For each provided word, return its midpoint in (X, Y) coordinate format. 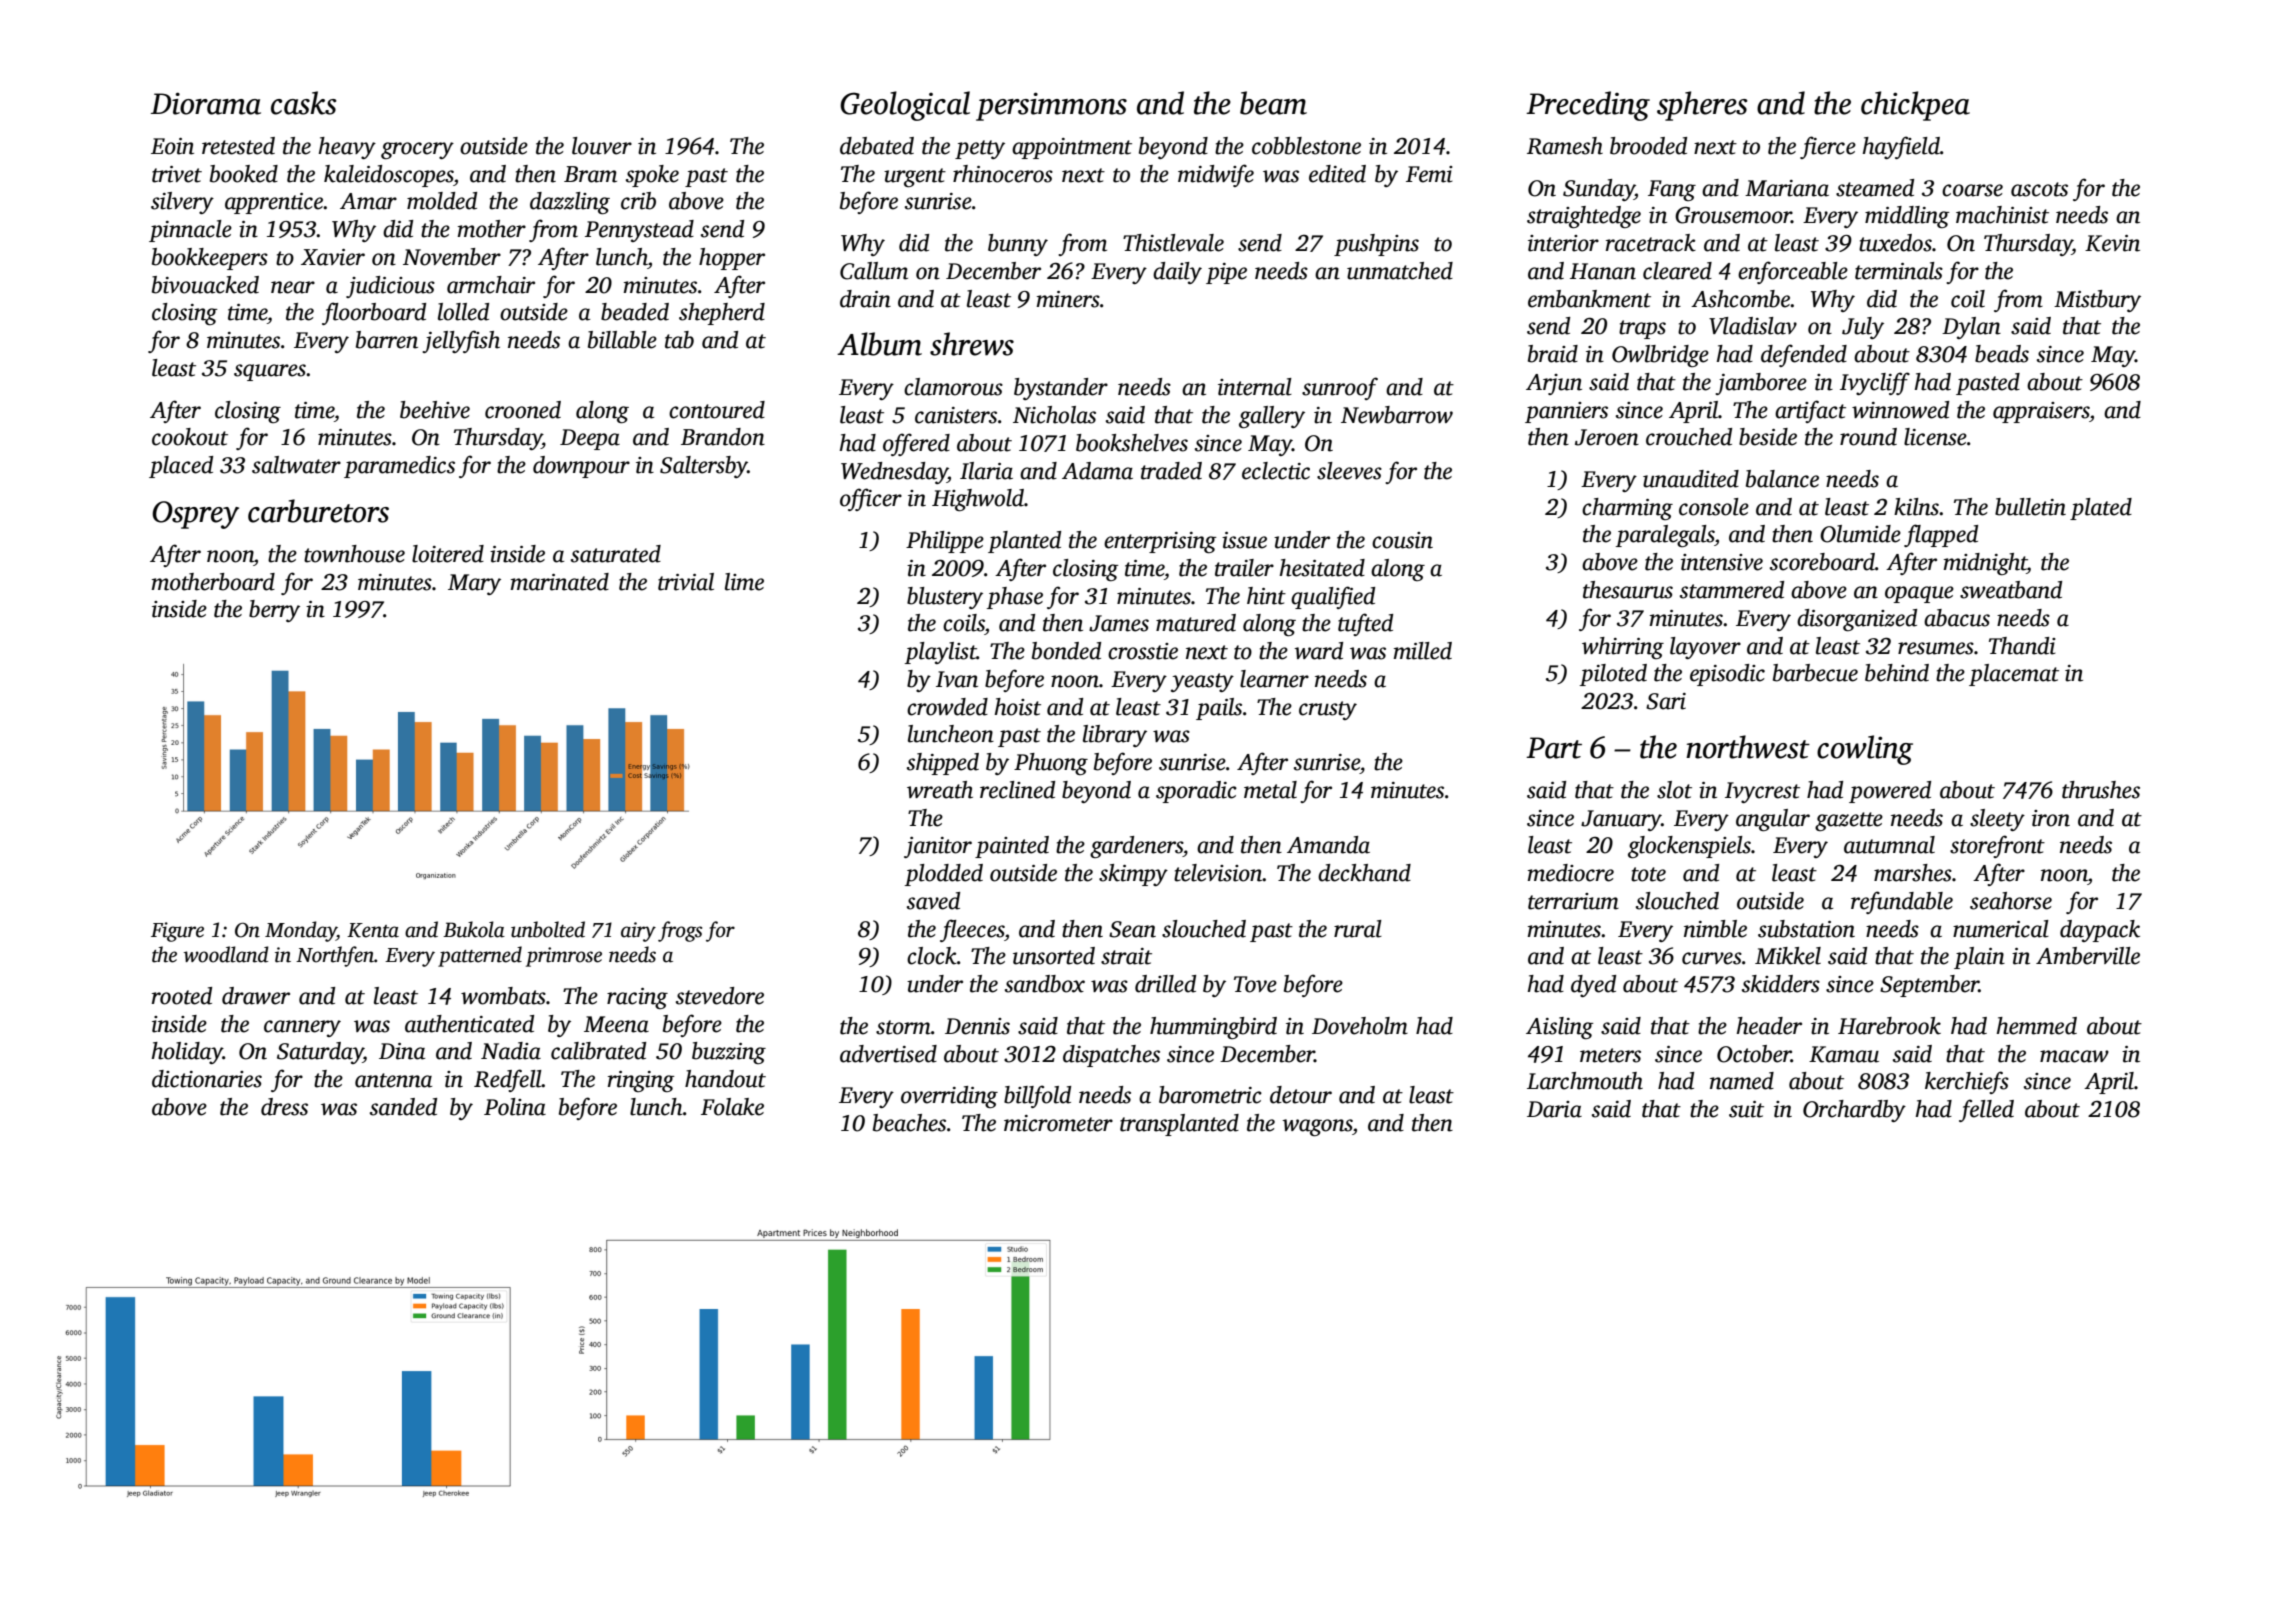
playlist (941, 653)
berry (274, 611)
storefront (1997, 846)
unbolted (548, 929)
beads (2002, 354)
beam (1273, 103)
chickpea (1915, 106)
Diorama (206, 103)
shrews (972, 344)
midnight (1985, 564)
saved (933, 901)
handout (725, 1079)
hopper (732, 259)
